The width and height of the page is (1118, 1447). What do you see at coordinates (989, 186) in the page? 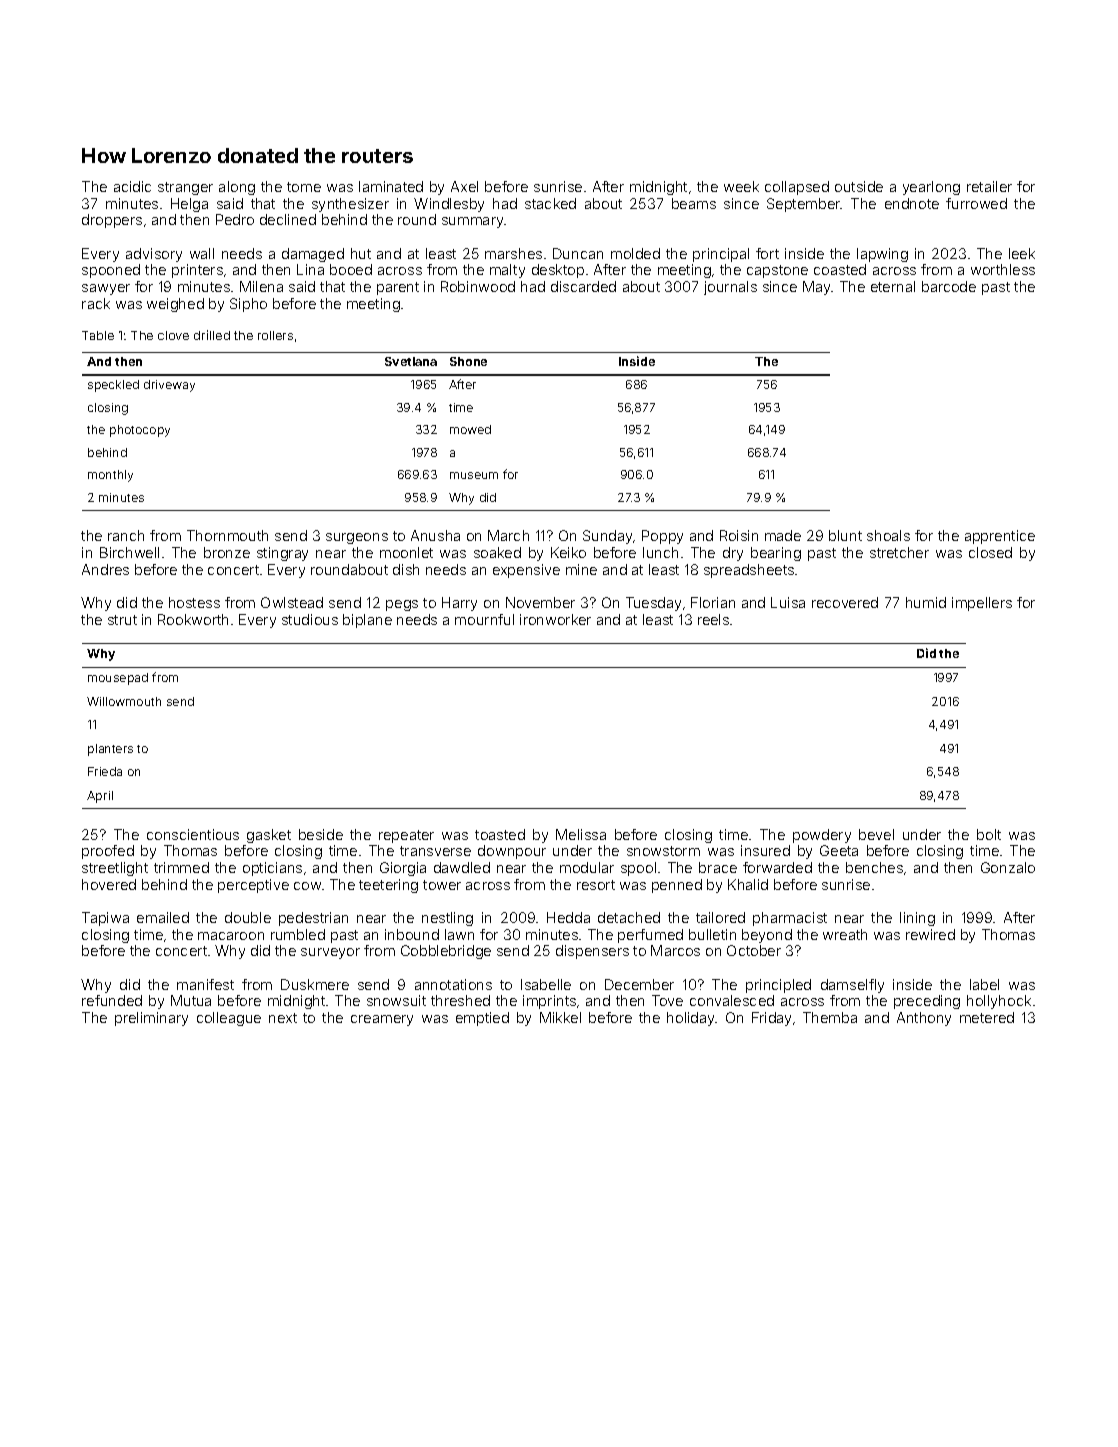
I see `retailer` at bounding box center [989, 186].
